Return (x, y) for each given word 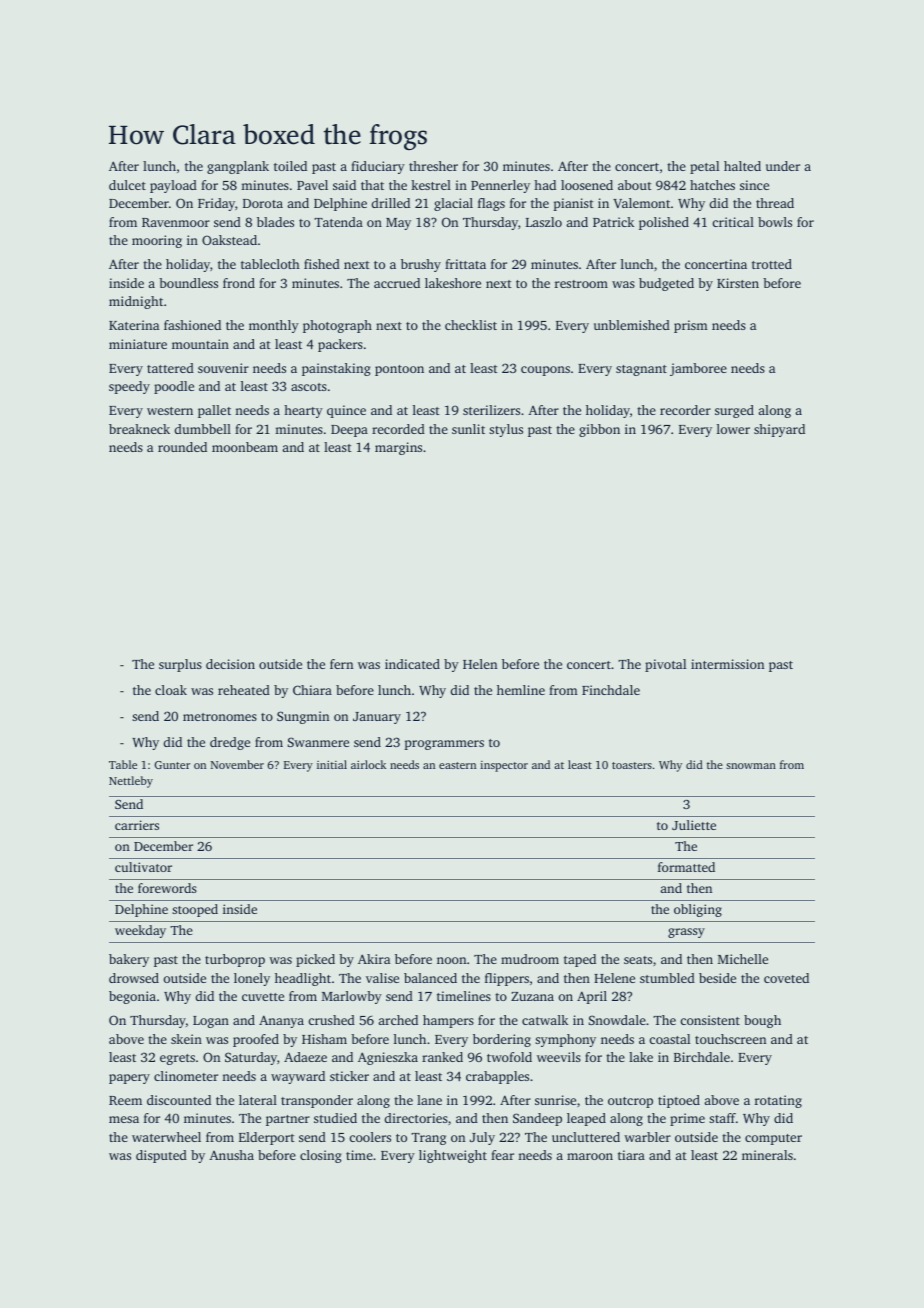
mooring (157, 241)
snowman (751, 766)
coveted (786, 978)
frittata (465, 264)
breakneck (139, 429)
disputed (161, 1156)
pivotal (665, 665)
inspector (504, 766)
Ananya (281, 1021)
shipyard (779, 430)
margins (398, 448)
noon (451, 960)
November (237, 764)
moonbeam (245, 447)
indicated (412, 664)
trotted (772, 264)
